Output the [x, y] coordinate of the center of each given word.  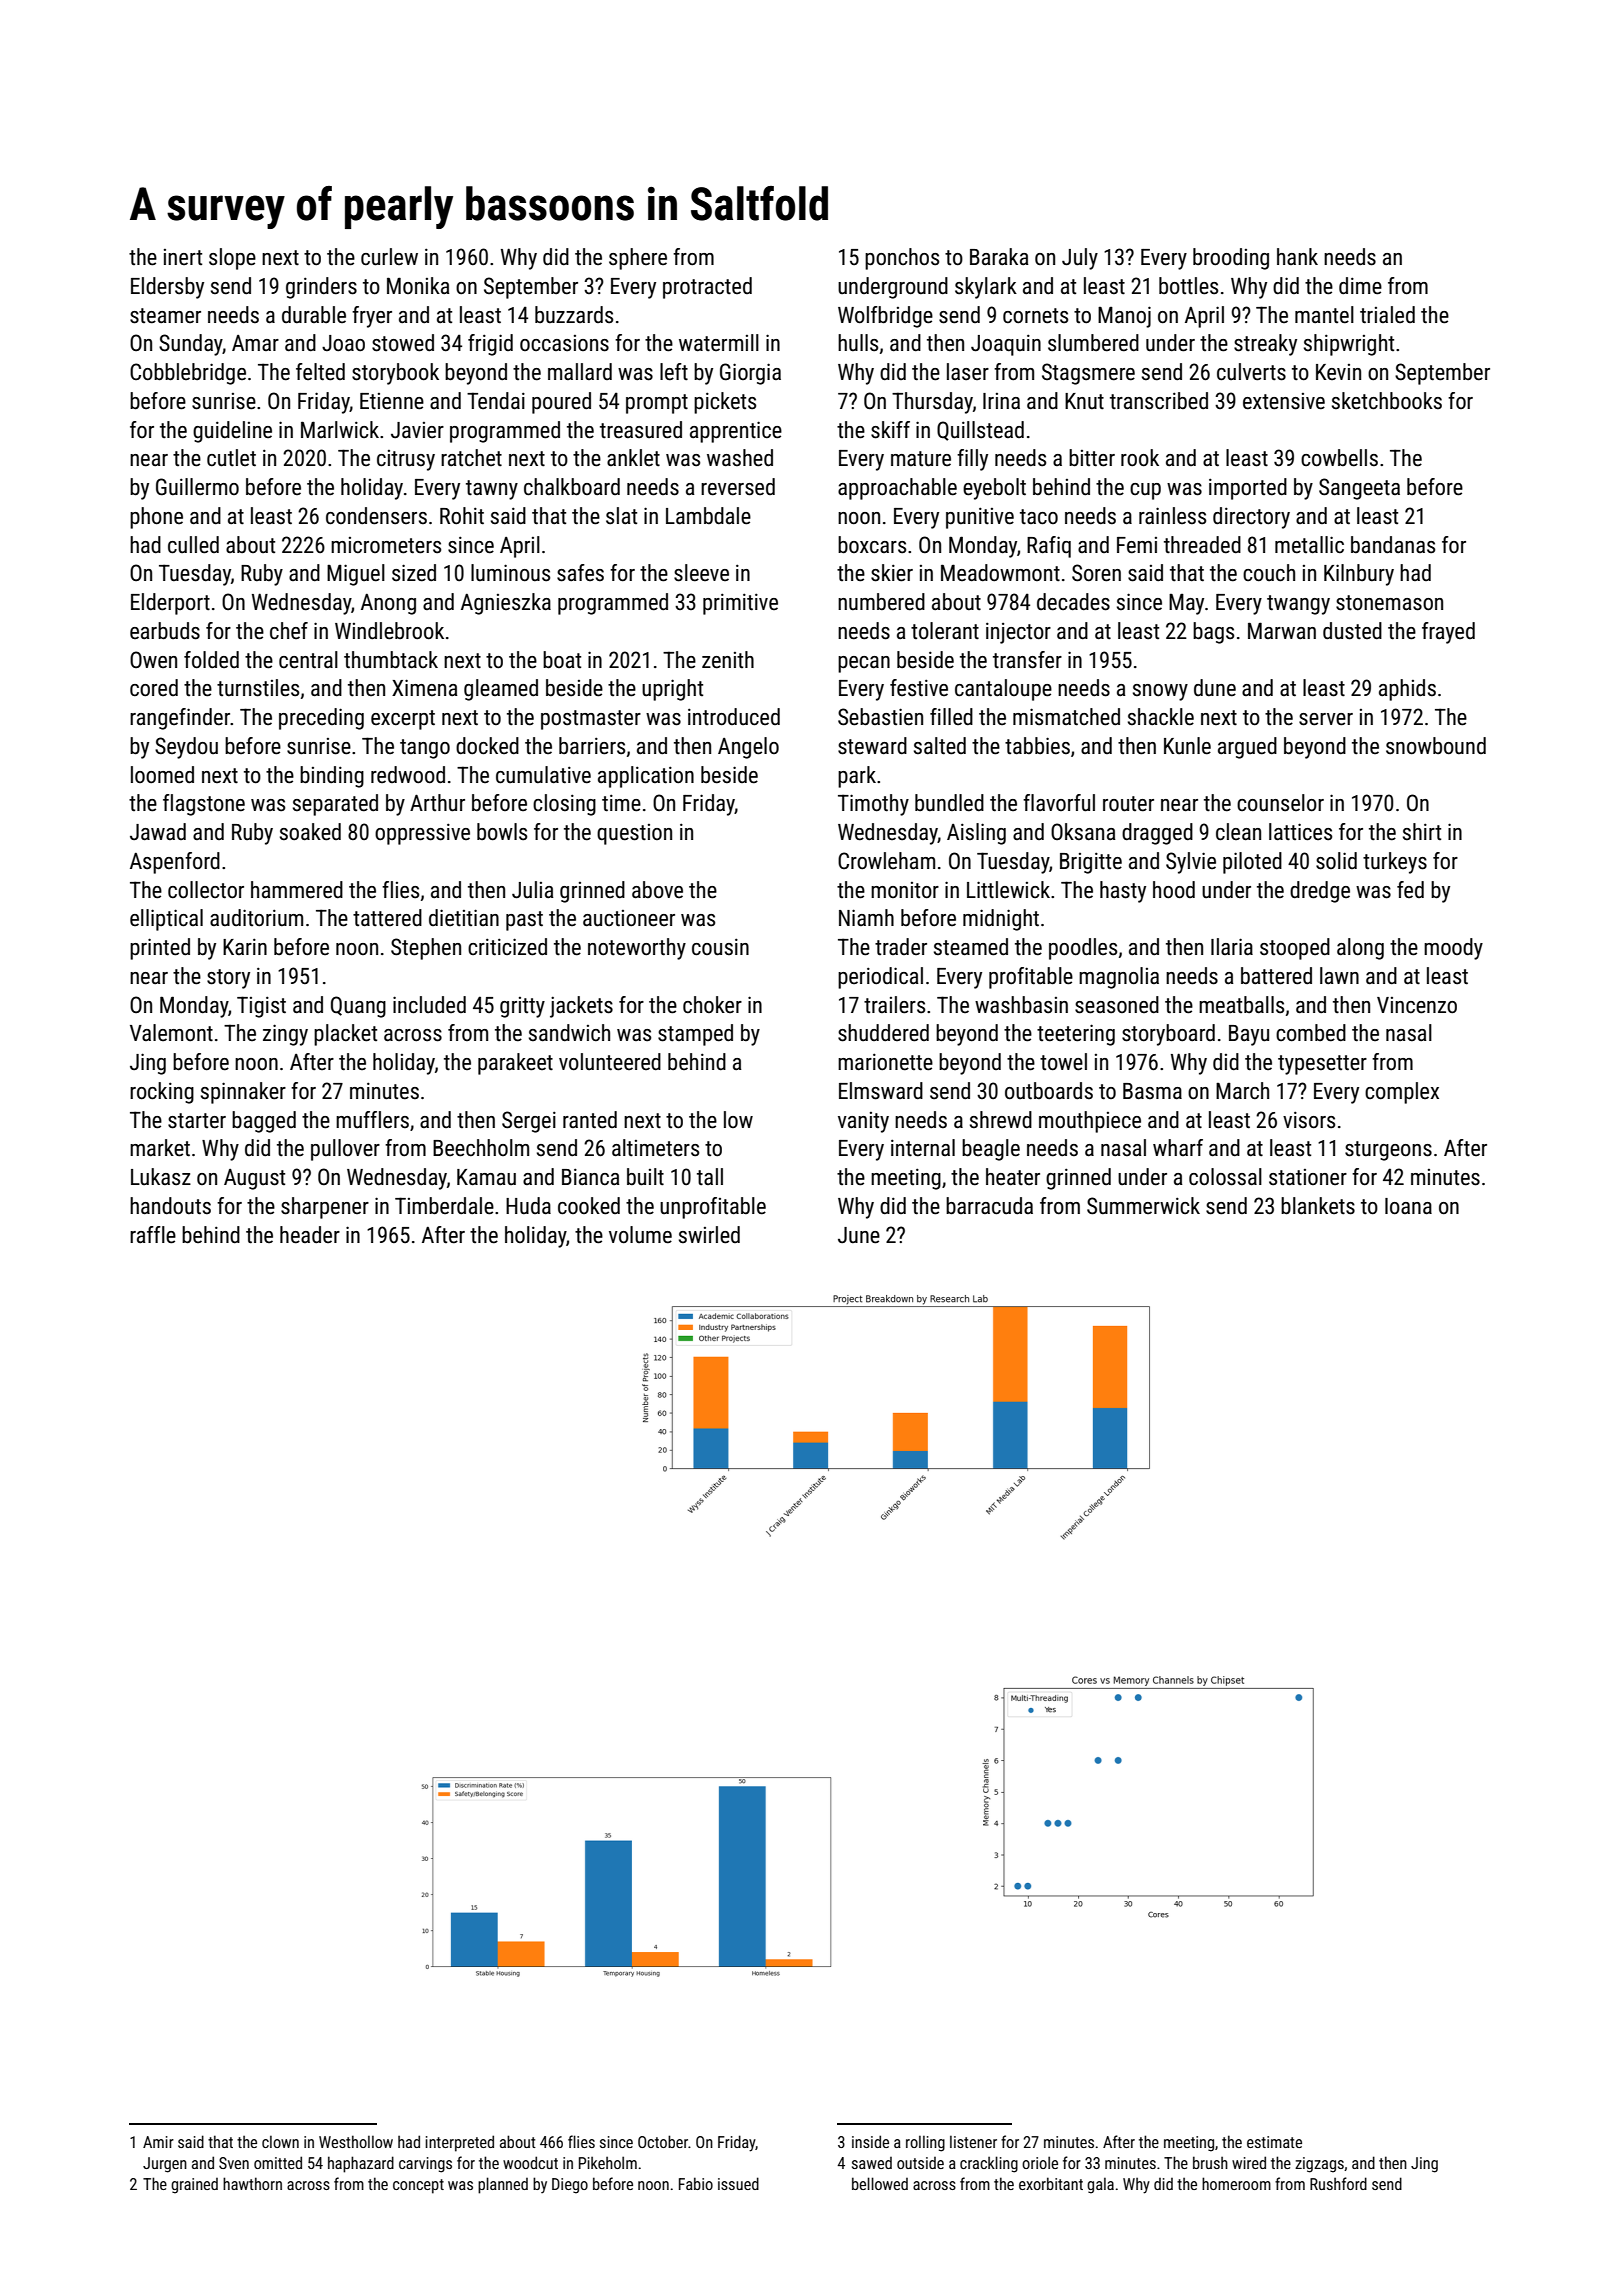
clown [280, 2141]
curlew [389, 257]
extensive [1284, 401]
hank [1297, 256]
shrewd [1001, 1120]
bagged [264, 1122]
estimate [1274, 2142]
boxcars [872, 545]
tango [425, 749]
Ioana [1408, 1206]
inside [870, 2141]
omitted [278, 2162]
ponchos [902, 259]
